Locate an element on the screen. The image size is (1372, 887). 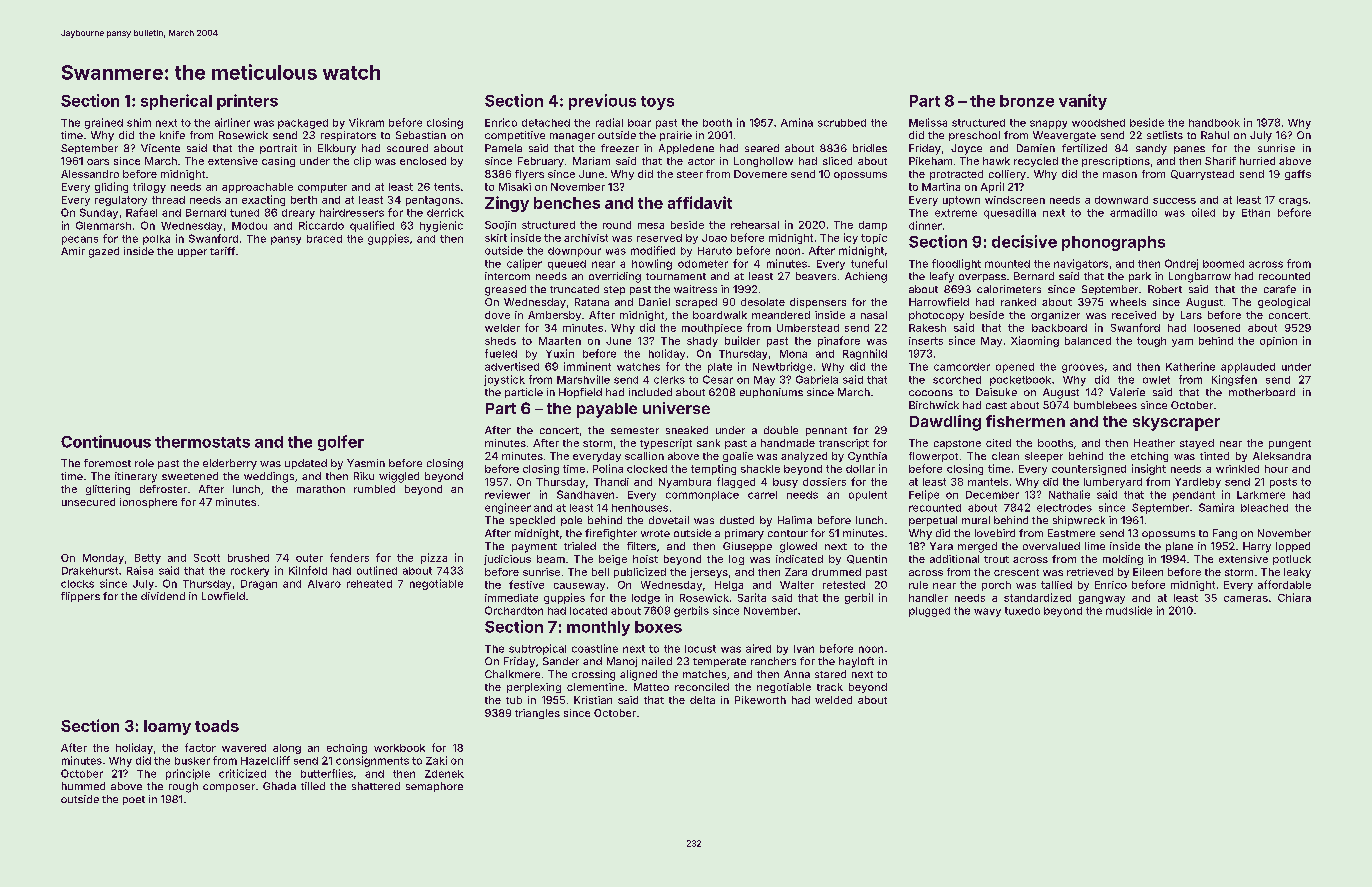
porch is located at coordinates (996, 586).
